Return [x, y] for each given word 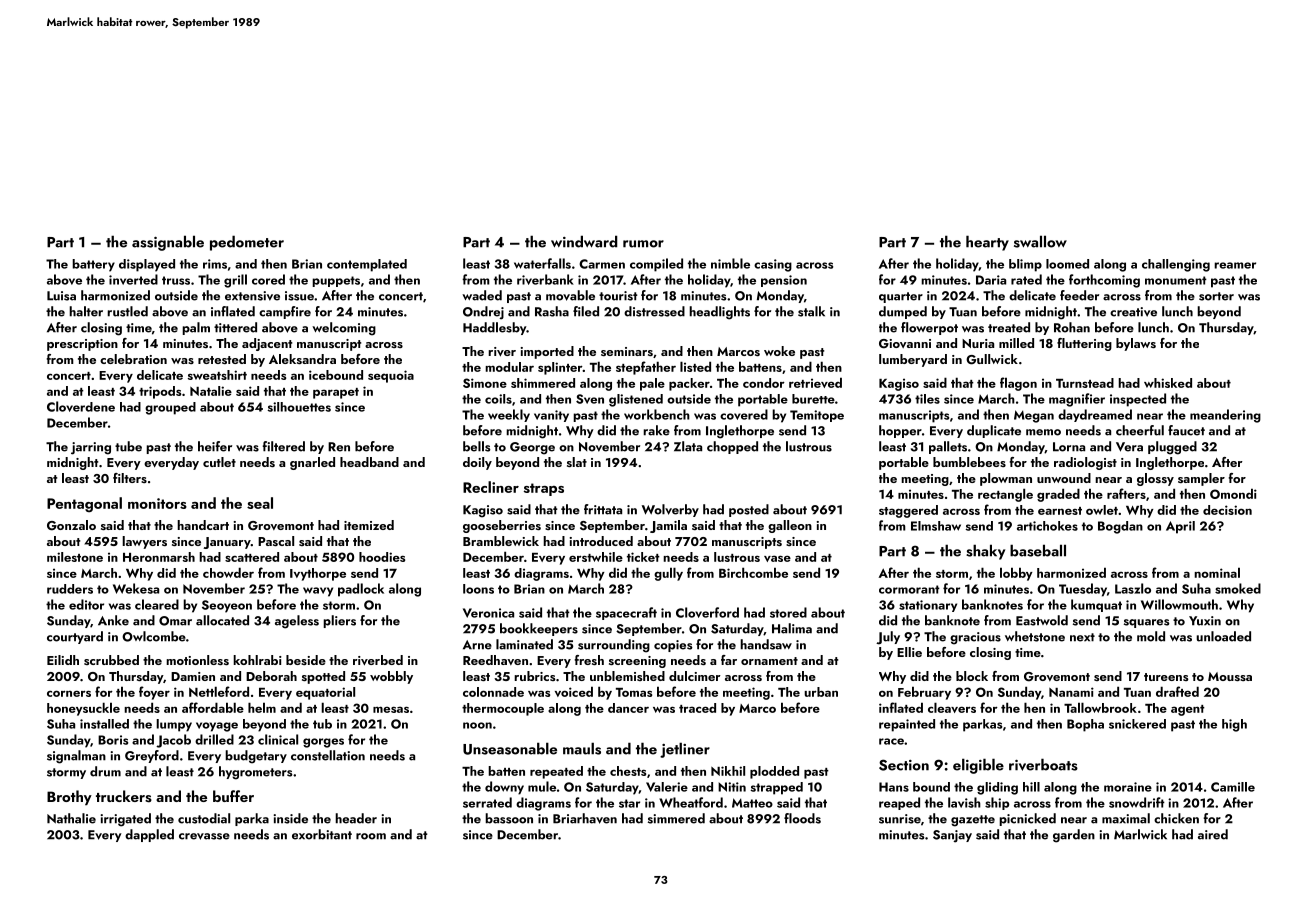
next [1082, 637]
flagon [1018, 384]
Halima [792, 628]
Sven [590, 399]
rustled [127, 311]
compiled [656, 265]
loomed [1067, 264]
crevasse [204, 836]
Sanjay [952, 836]
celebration [133, 359]
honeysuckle [83, 709]
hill [1031, 787]
